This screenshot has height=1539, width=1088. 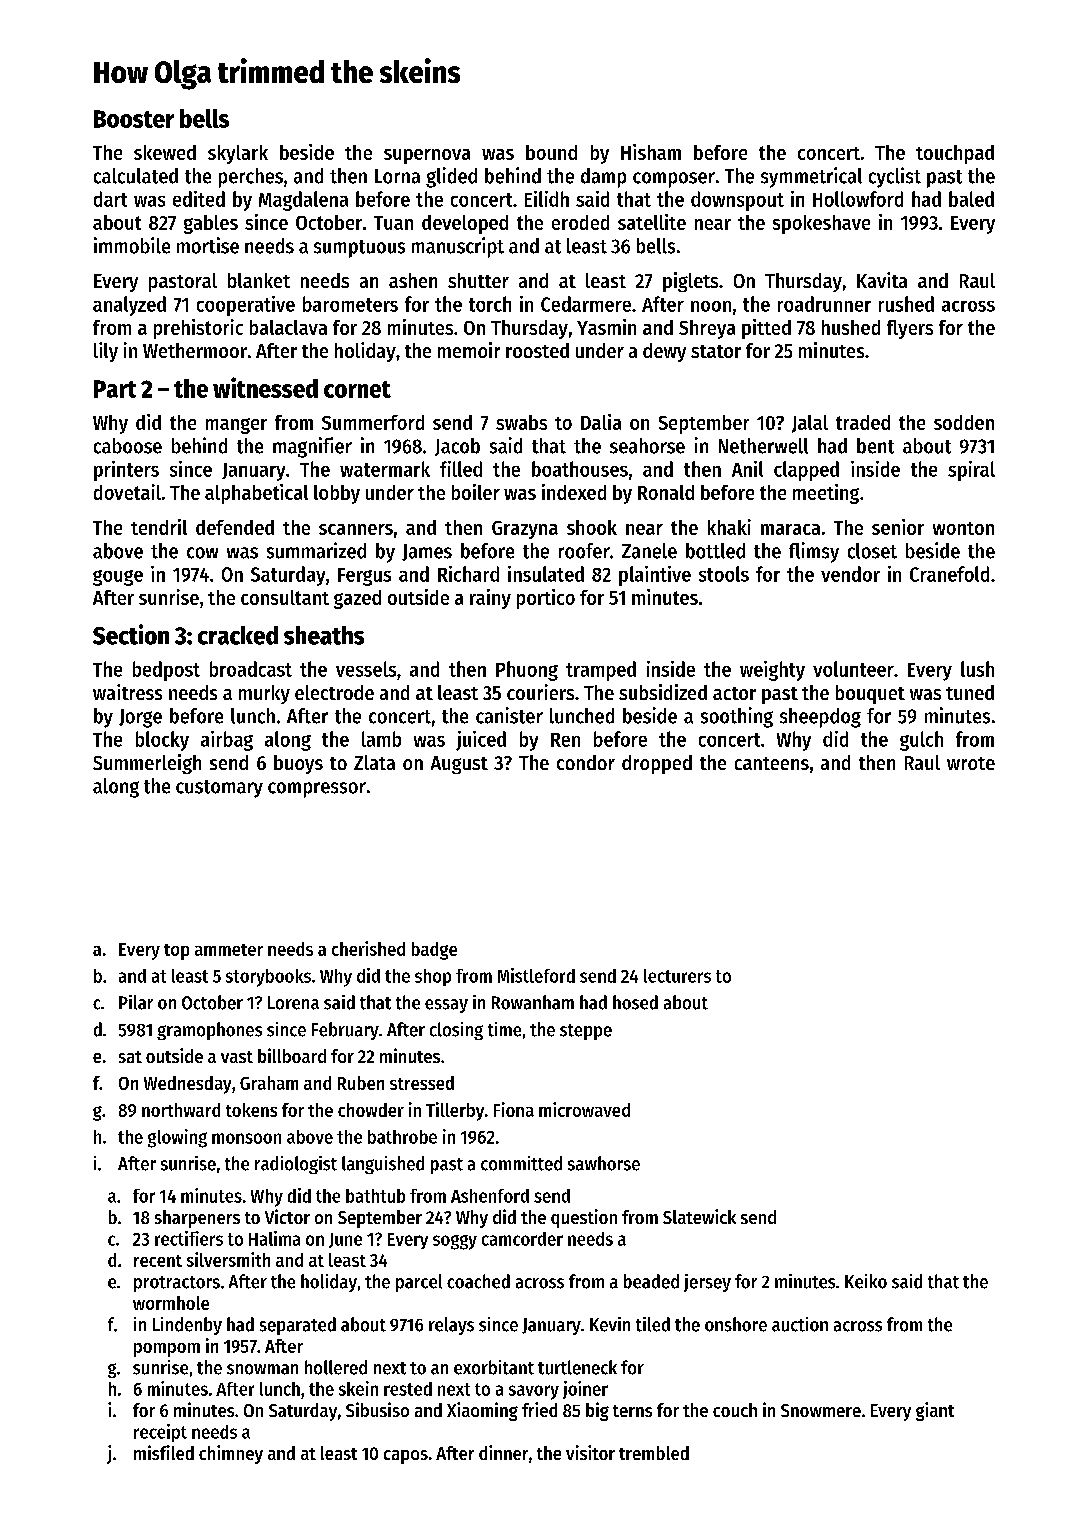 What do you see at coordinates (197, 1219) in the screenshot?
I see `sharpeners` at bounding box center [197, 1219].
